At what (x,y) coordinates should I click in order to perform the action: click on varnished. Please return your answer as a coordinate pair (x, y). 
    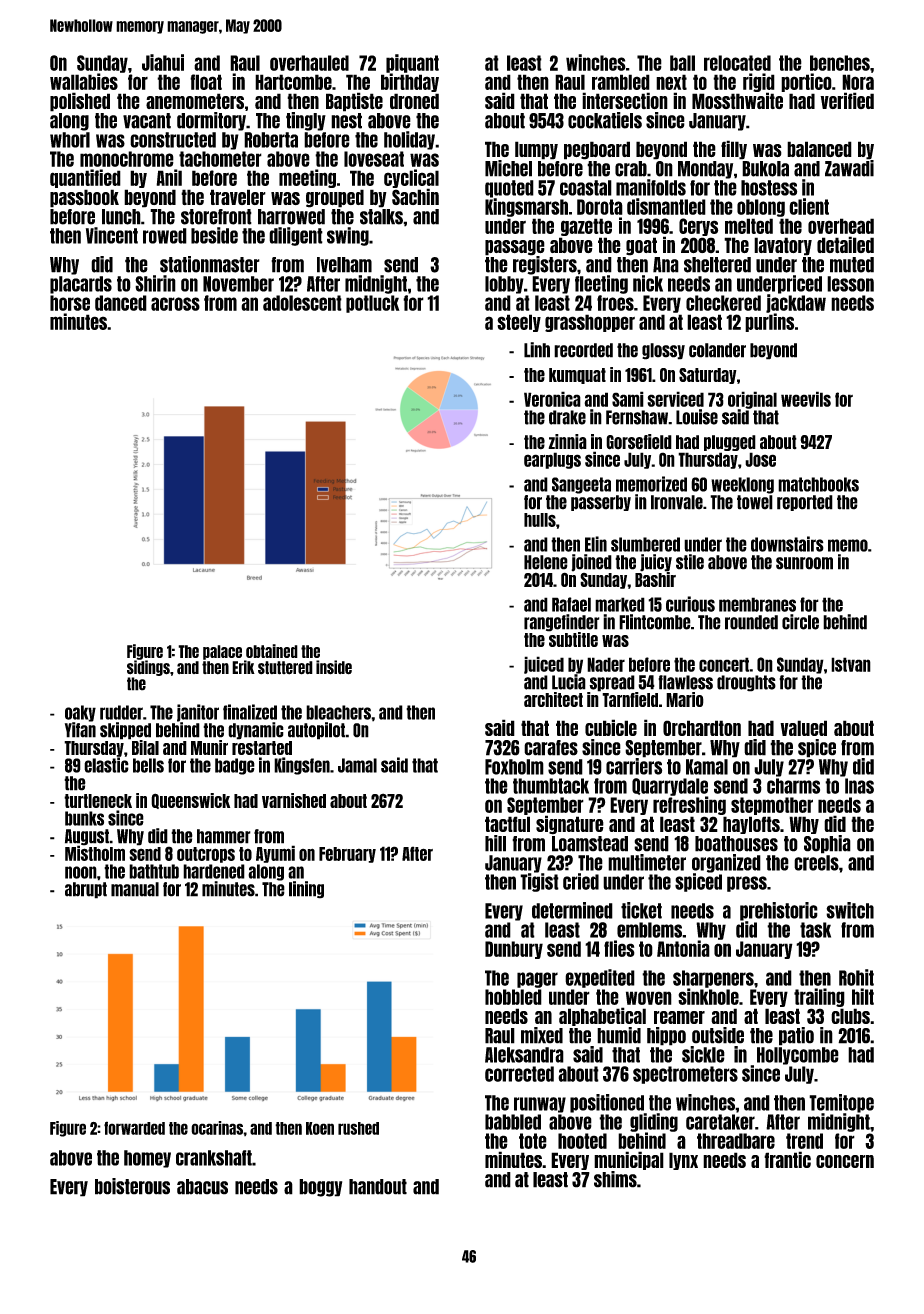
    Looking at the image, I should click on (294, 800).
